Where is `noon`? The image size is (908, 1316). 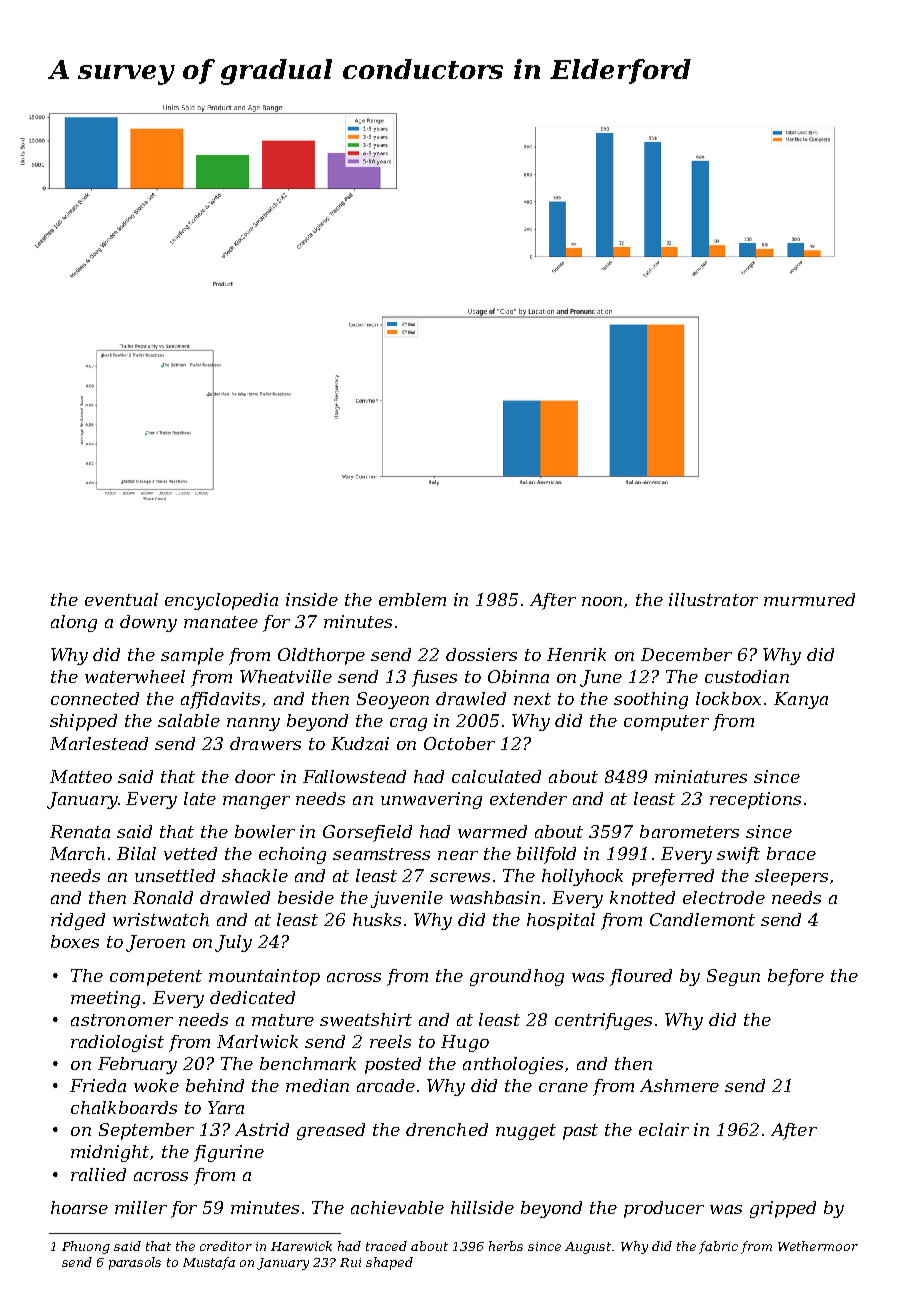
noon is located at coordinates (602, 601).
